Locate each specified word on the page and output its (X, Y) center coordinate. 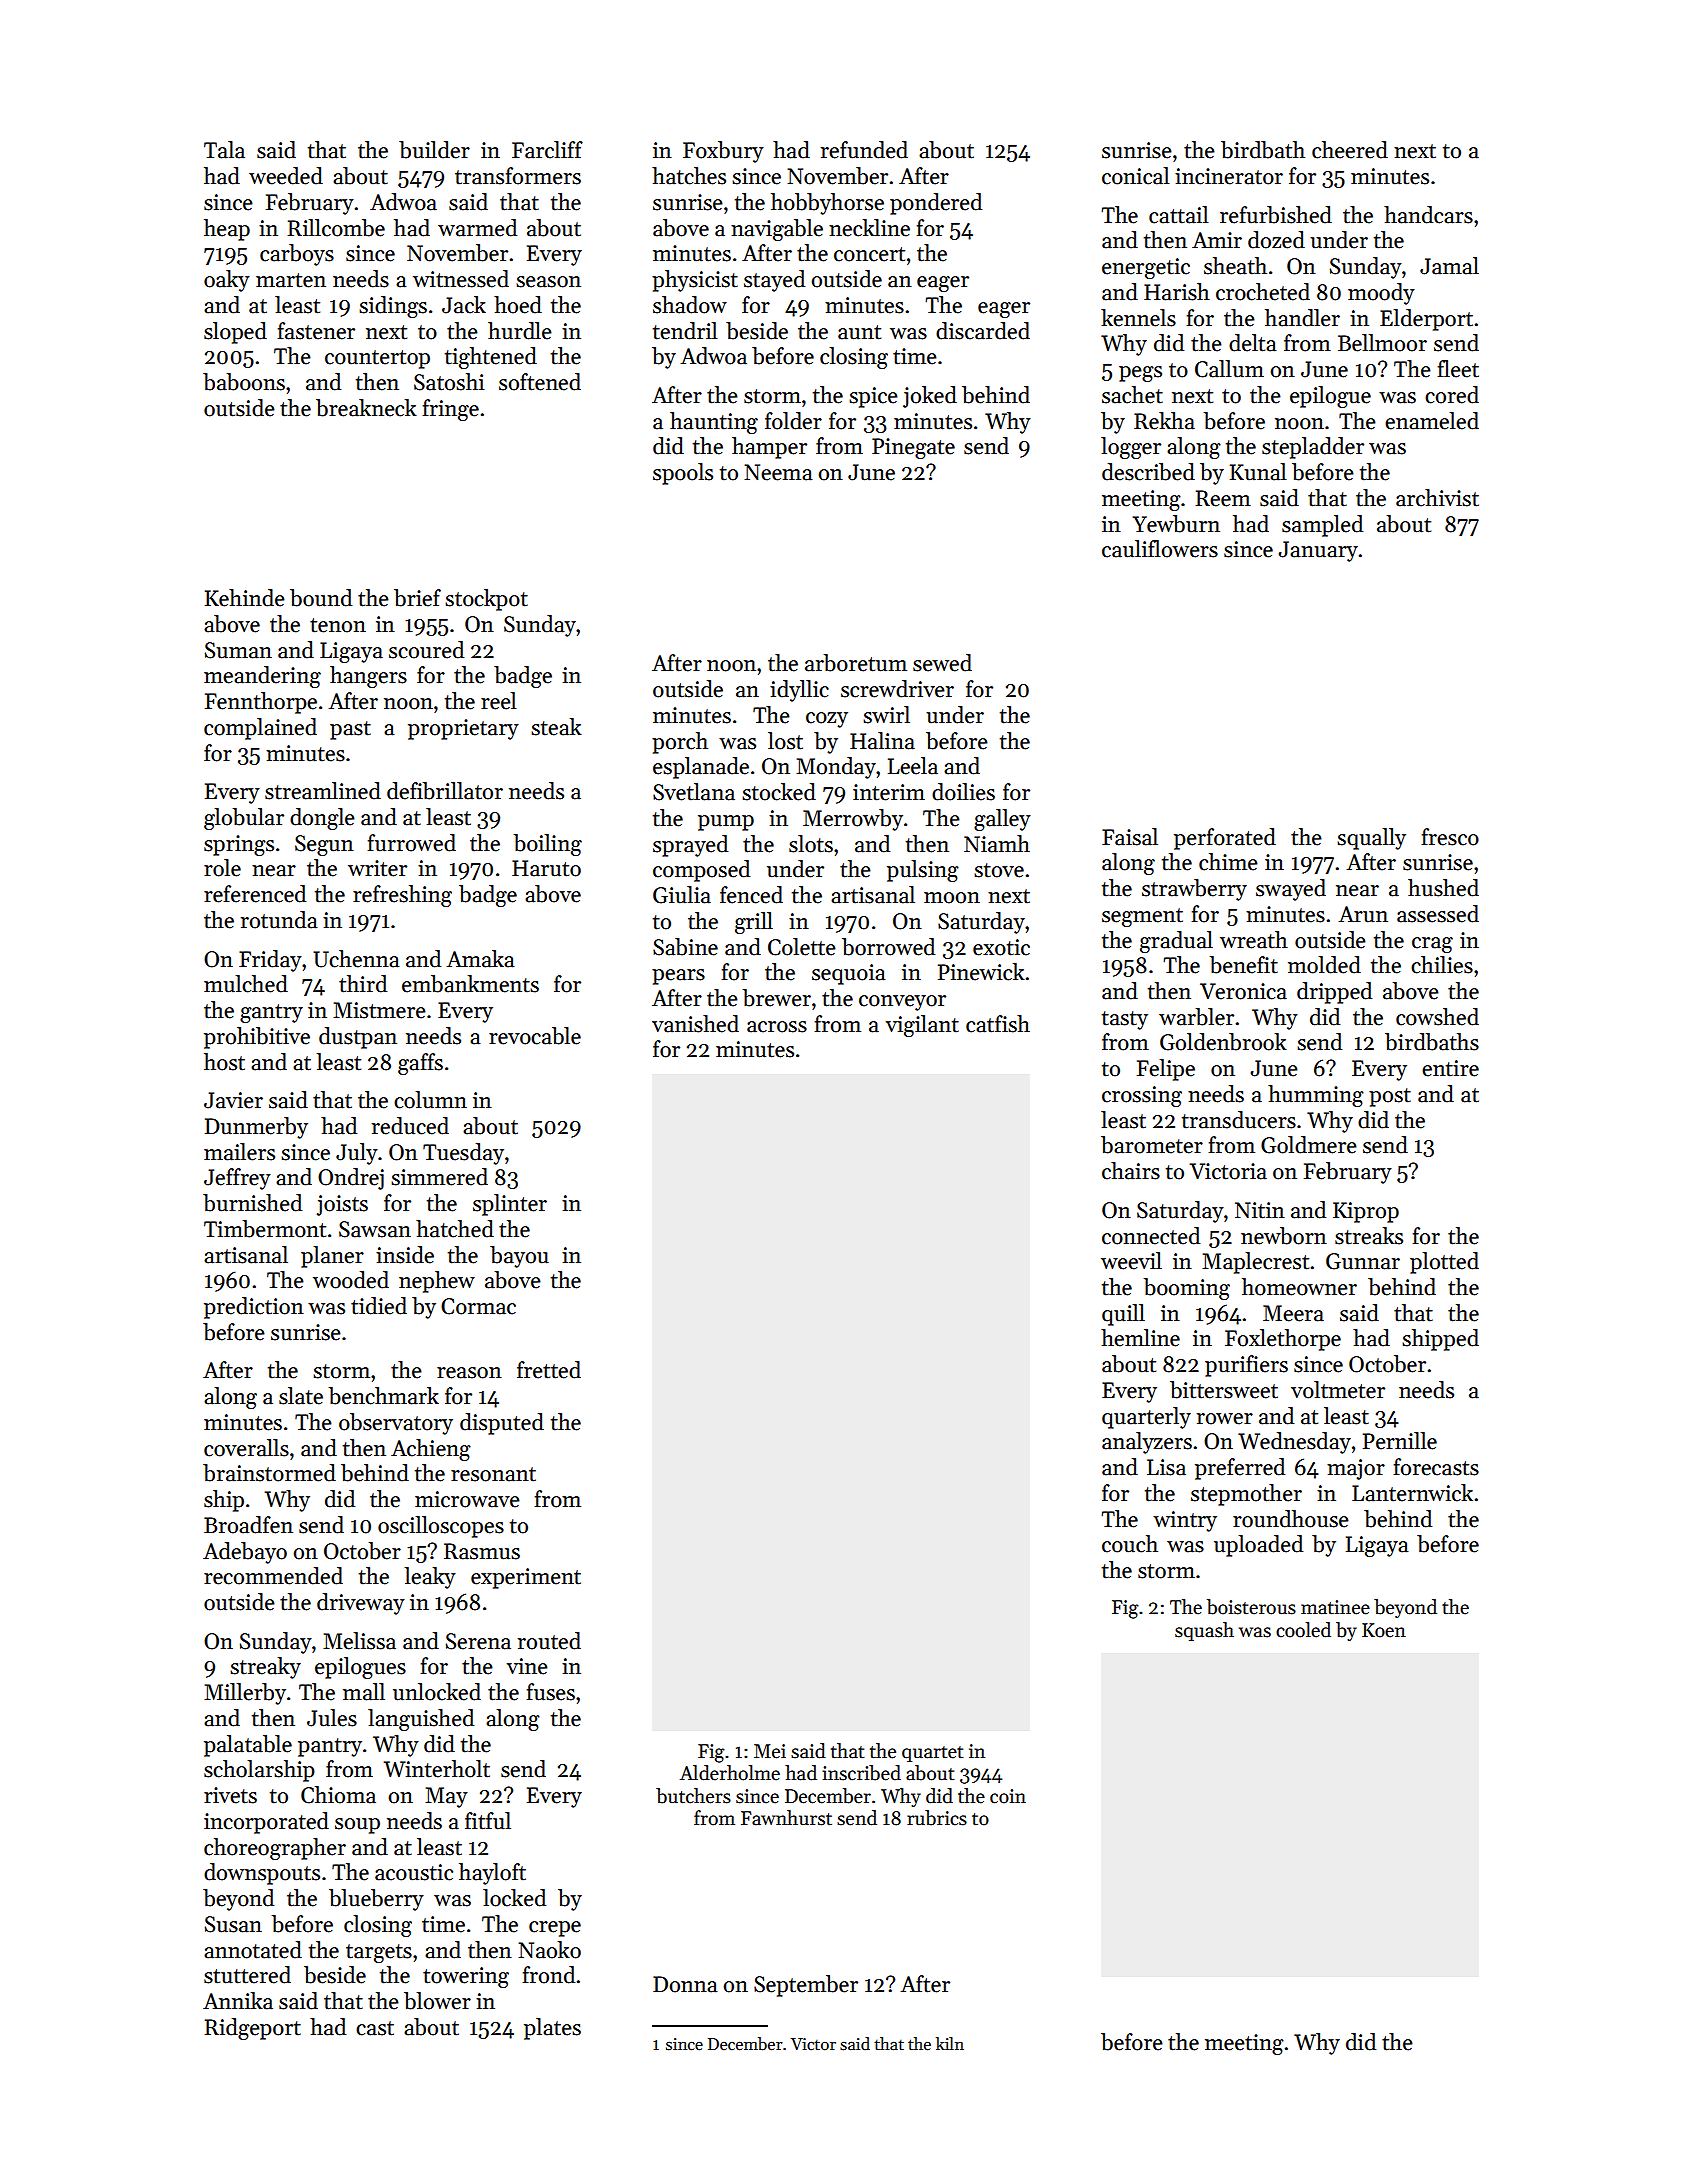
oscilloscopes (441, 1527)
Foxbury (723, 152)
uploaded (1258, 1546)
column (430, 1100)
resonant (493, 1474)
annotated (253, 1950)
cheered (1350, 150)
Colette (802, 947)
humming (1316, 1096)
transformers (518, 176)
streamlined (323, 791)
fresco (1450, 837)
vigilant (922, 1026)
